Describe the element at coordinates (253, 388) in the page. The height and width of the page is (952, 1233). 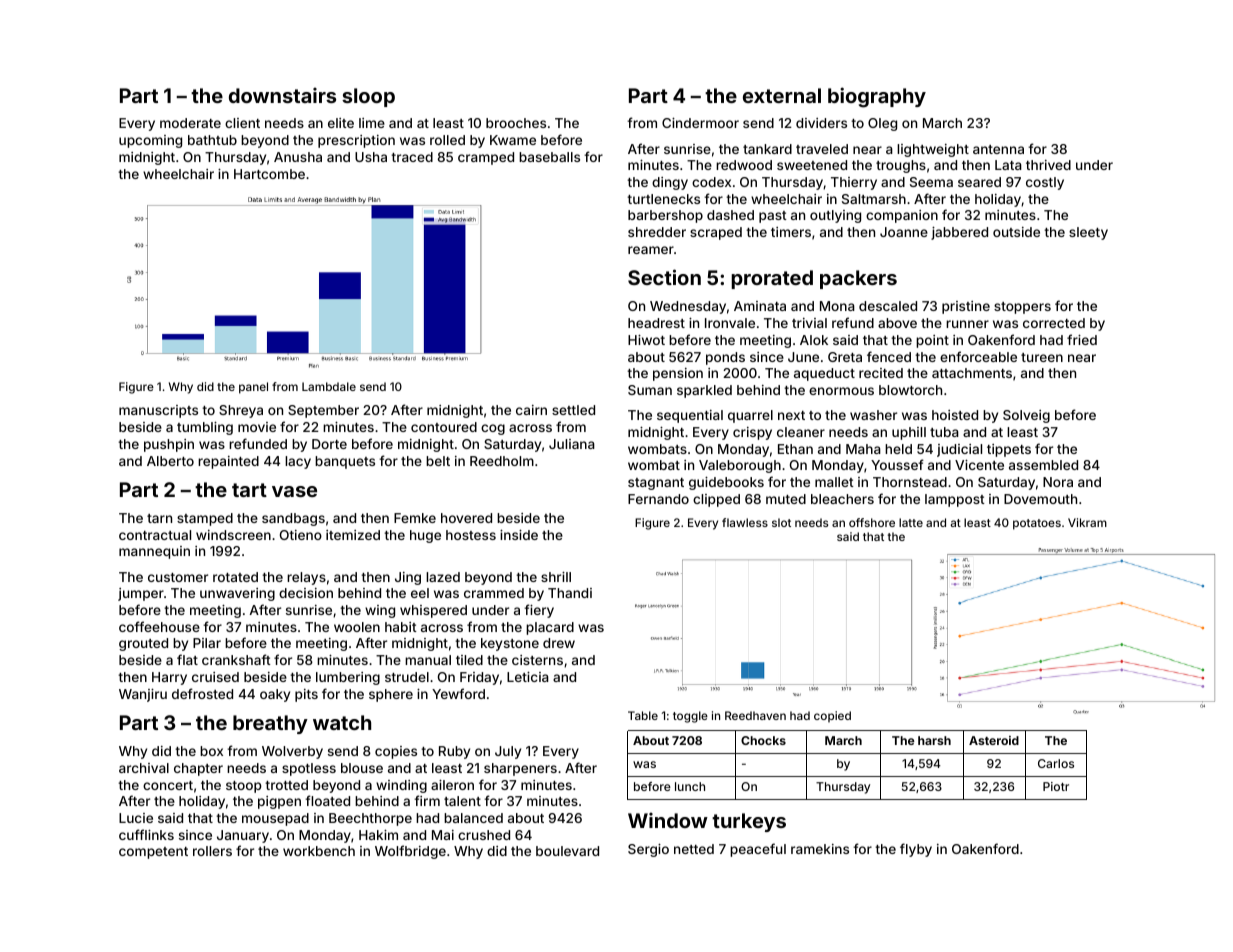
I see `panel` at that location.
